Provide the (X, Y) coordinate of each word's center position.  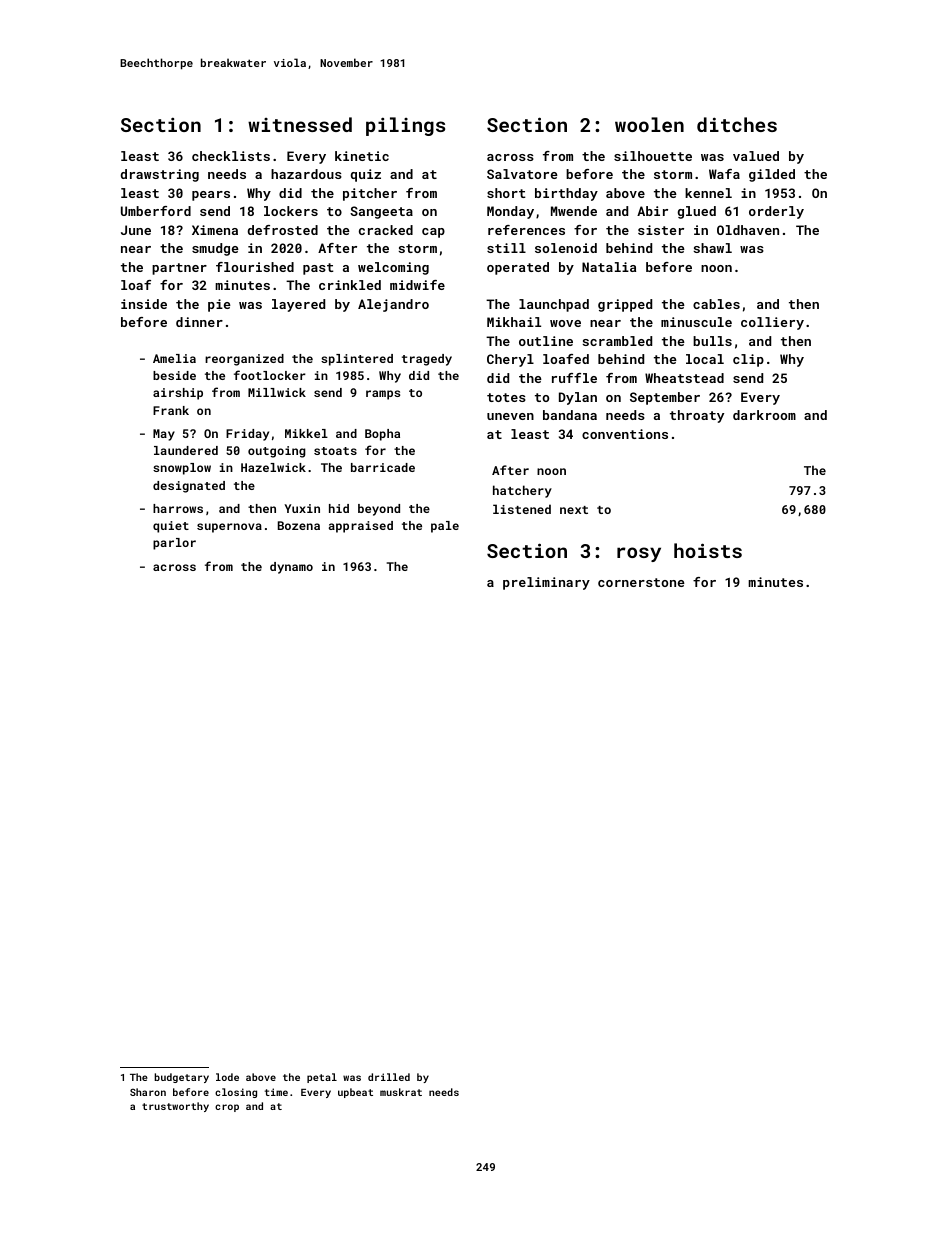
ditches (737, 124)
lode (227, 1077)
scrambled (617, 341)
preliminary (546, 583)
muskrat (401, 1092)
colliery (772, 323)
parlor (174, 544)
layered (298, 305)
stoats (335, 451)
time (276, 1092)
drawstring (160, 175)
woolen (649, 124)
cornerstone (641, 582)
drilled (389, 1077)
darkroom (764, 415)
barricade (383, 467)
